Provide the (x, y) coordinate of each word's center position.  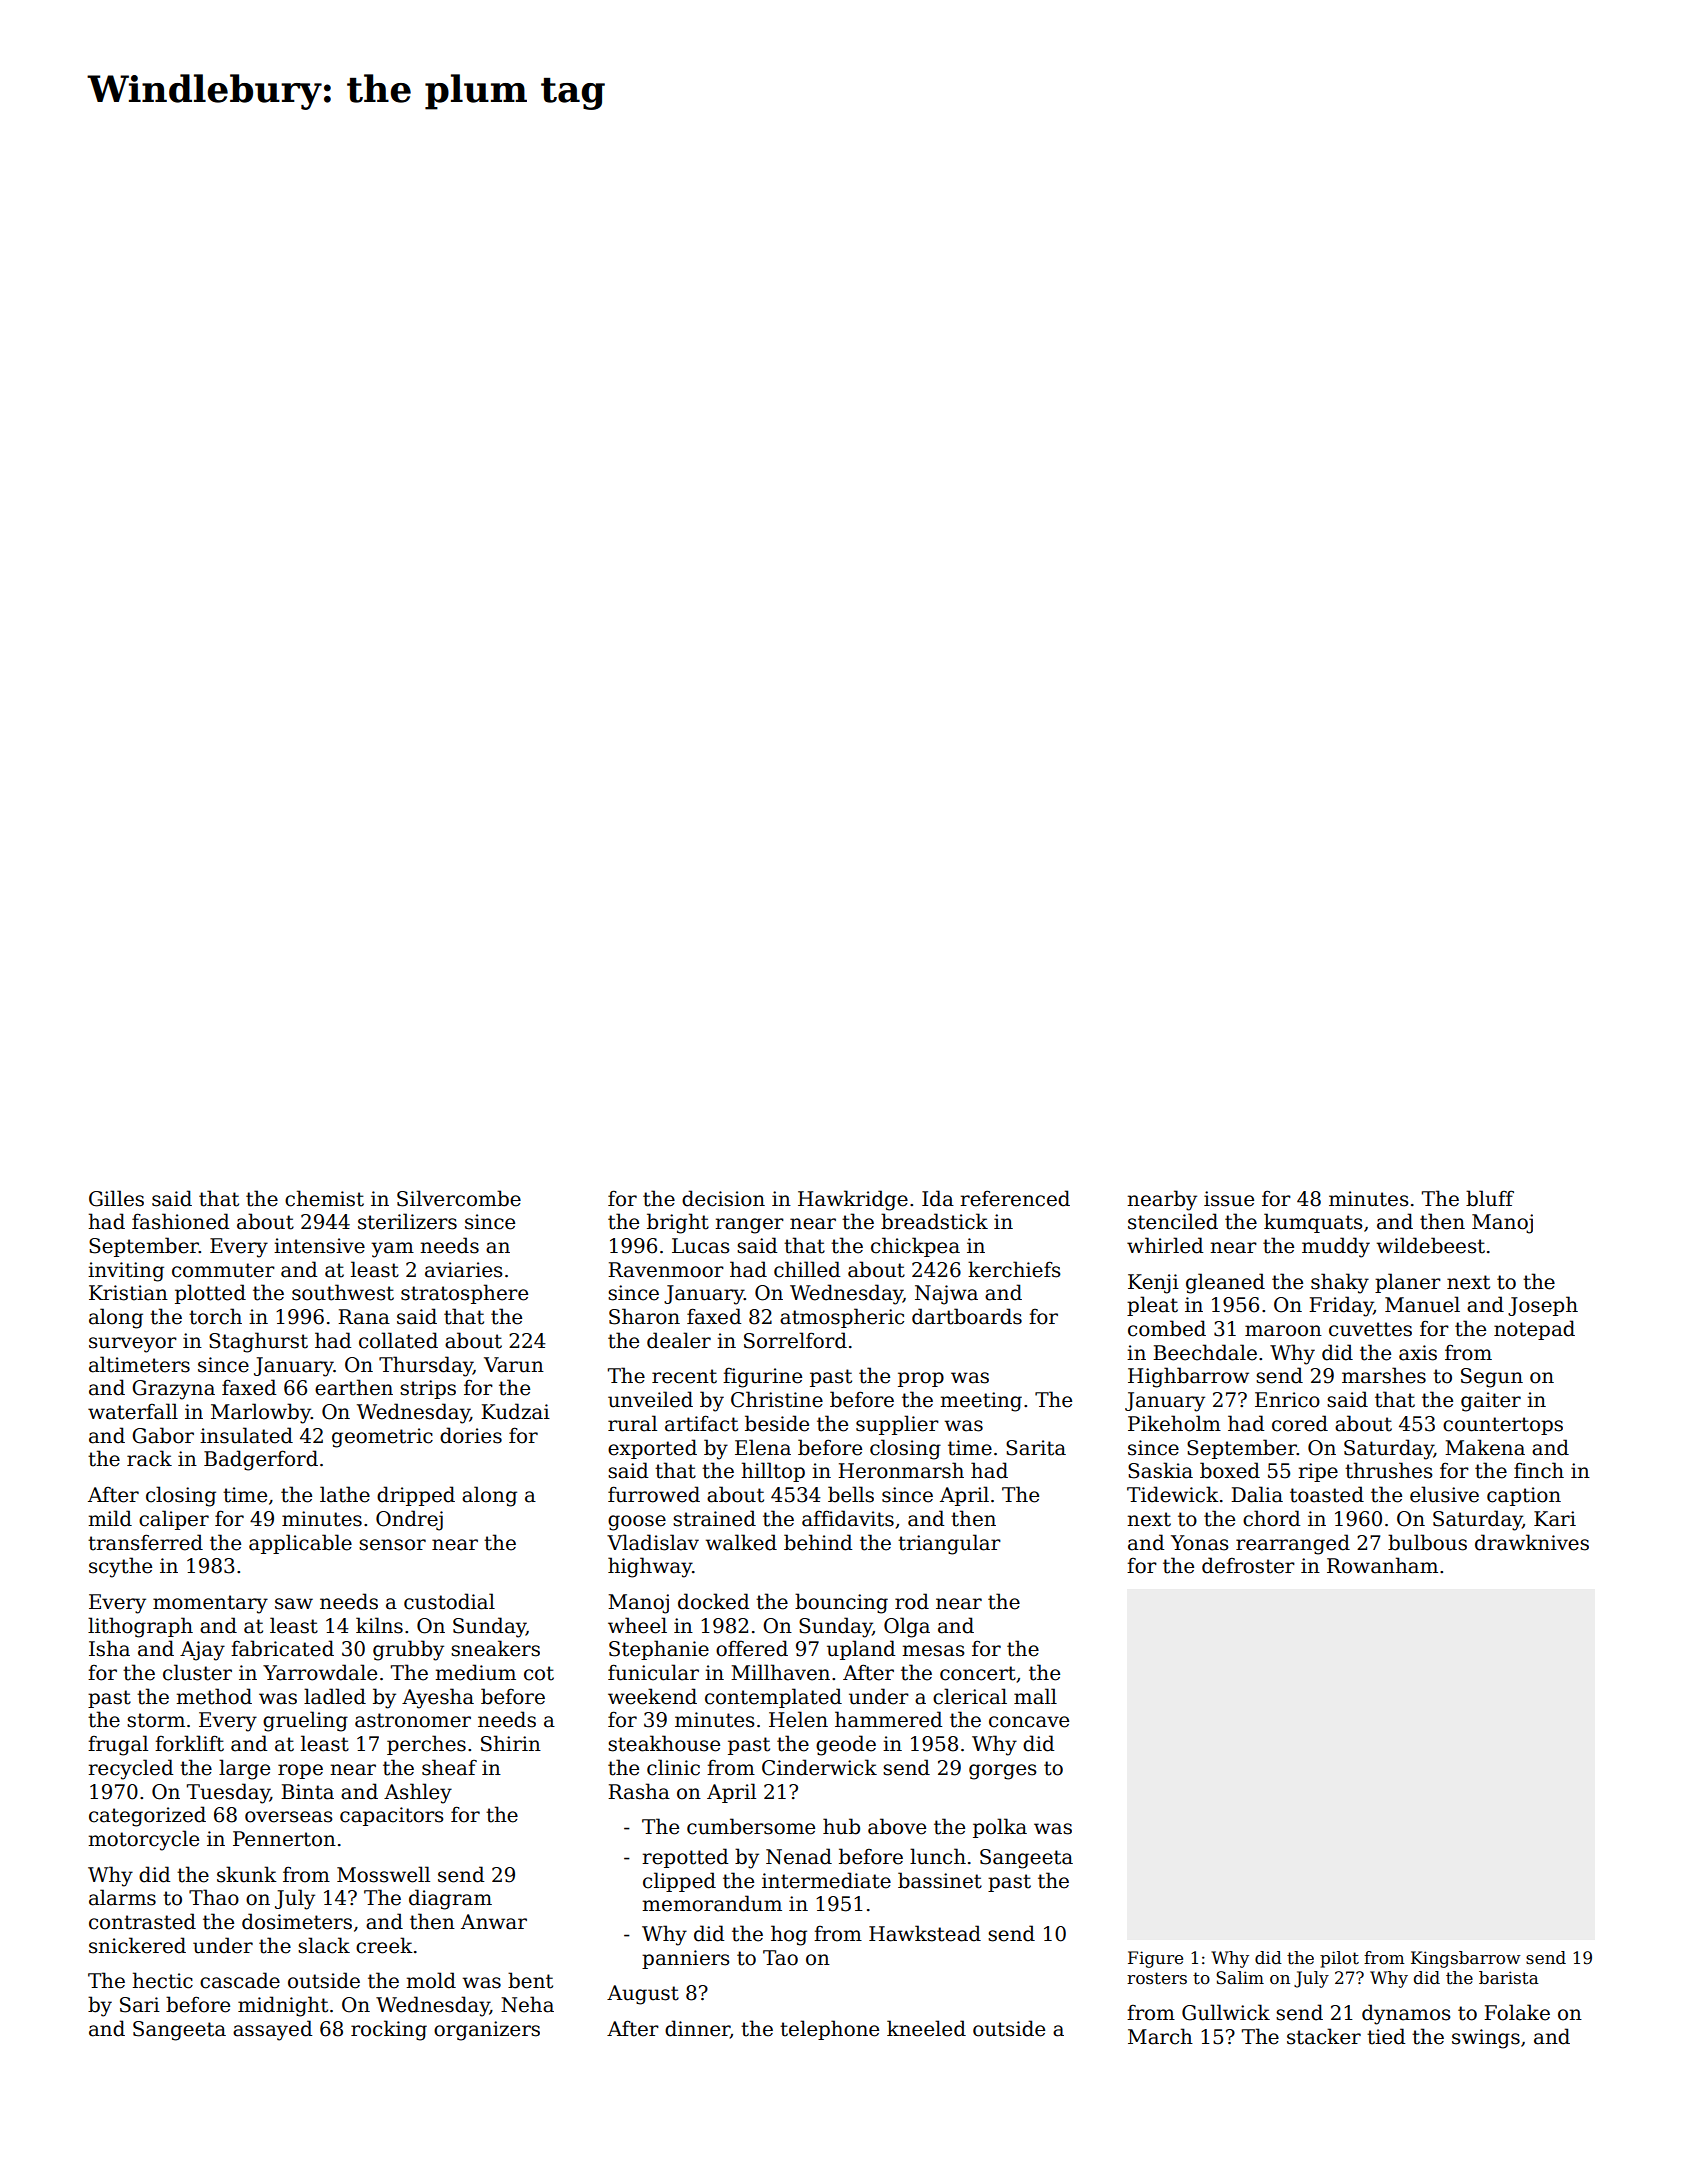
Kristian (128, 1293)
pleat (1152, 1306)
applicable (300, 1544)
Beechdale (1205, 1352)
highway (650, 1567)
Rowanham (1382, 1565)
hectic (162, 1980)
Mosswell (383, 1874)
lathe (345, 1494)
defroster (1248, 1565)
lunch (938, 1856)
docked (713, 1601)
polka (1000, 1828)
